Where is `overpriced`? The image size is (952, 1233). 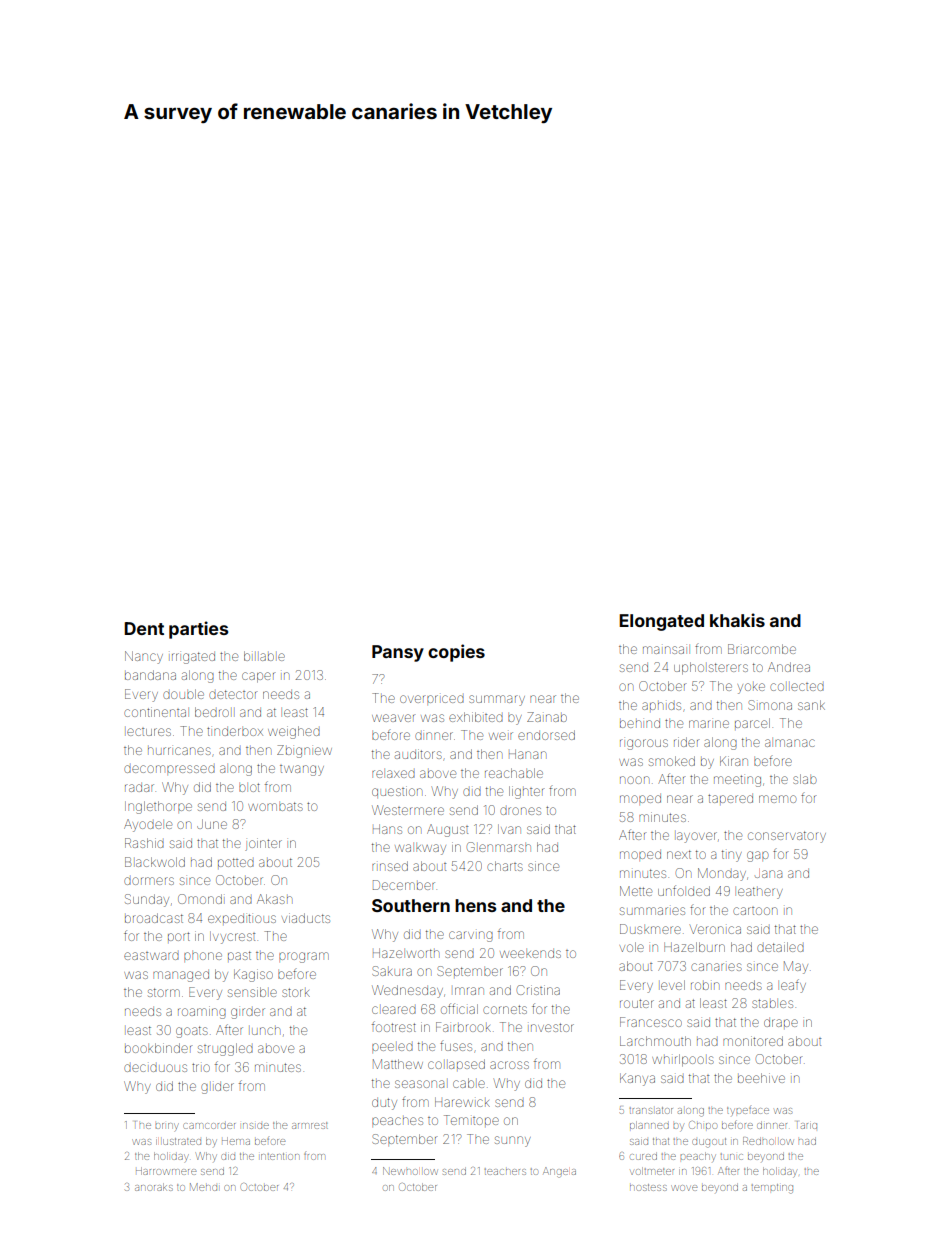 overpriced is located at coordinates (432, 699).
